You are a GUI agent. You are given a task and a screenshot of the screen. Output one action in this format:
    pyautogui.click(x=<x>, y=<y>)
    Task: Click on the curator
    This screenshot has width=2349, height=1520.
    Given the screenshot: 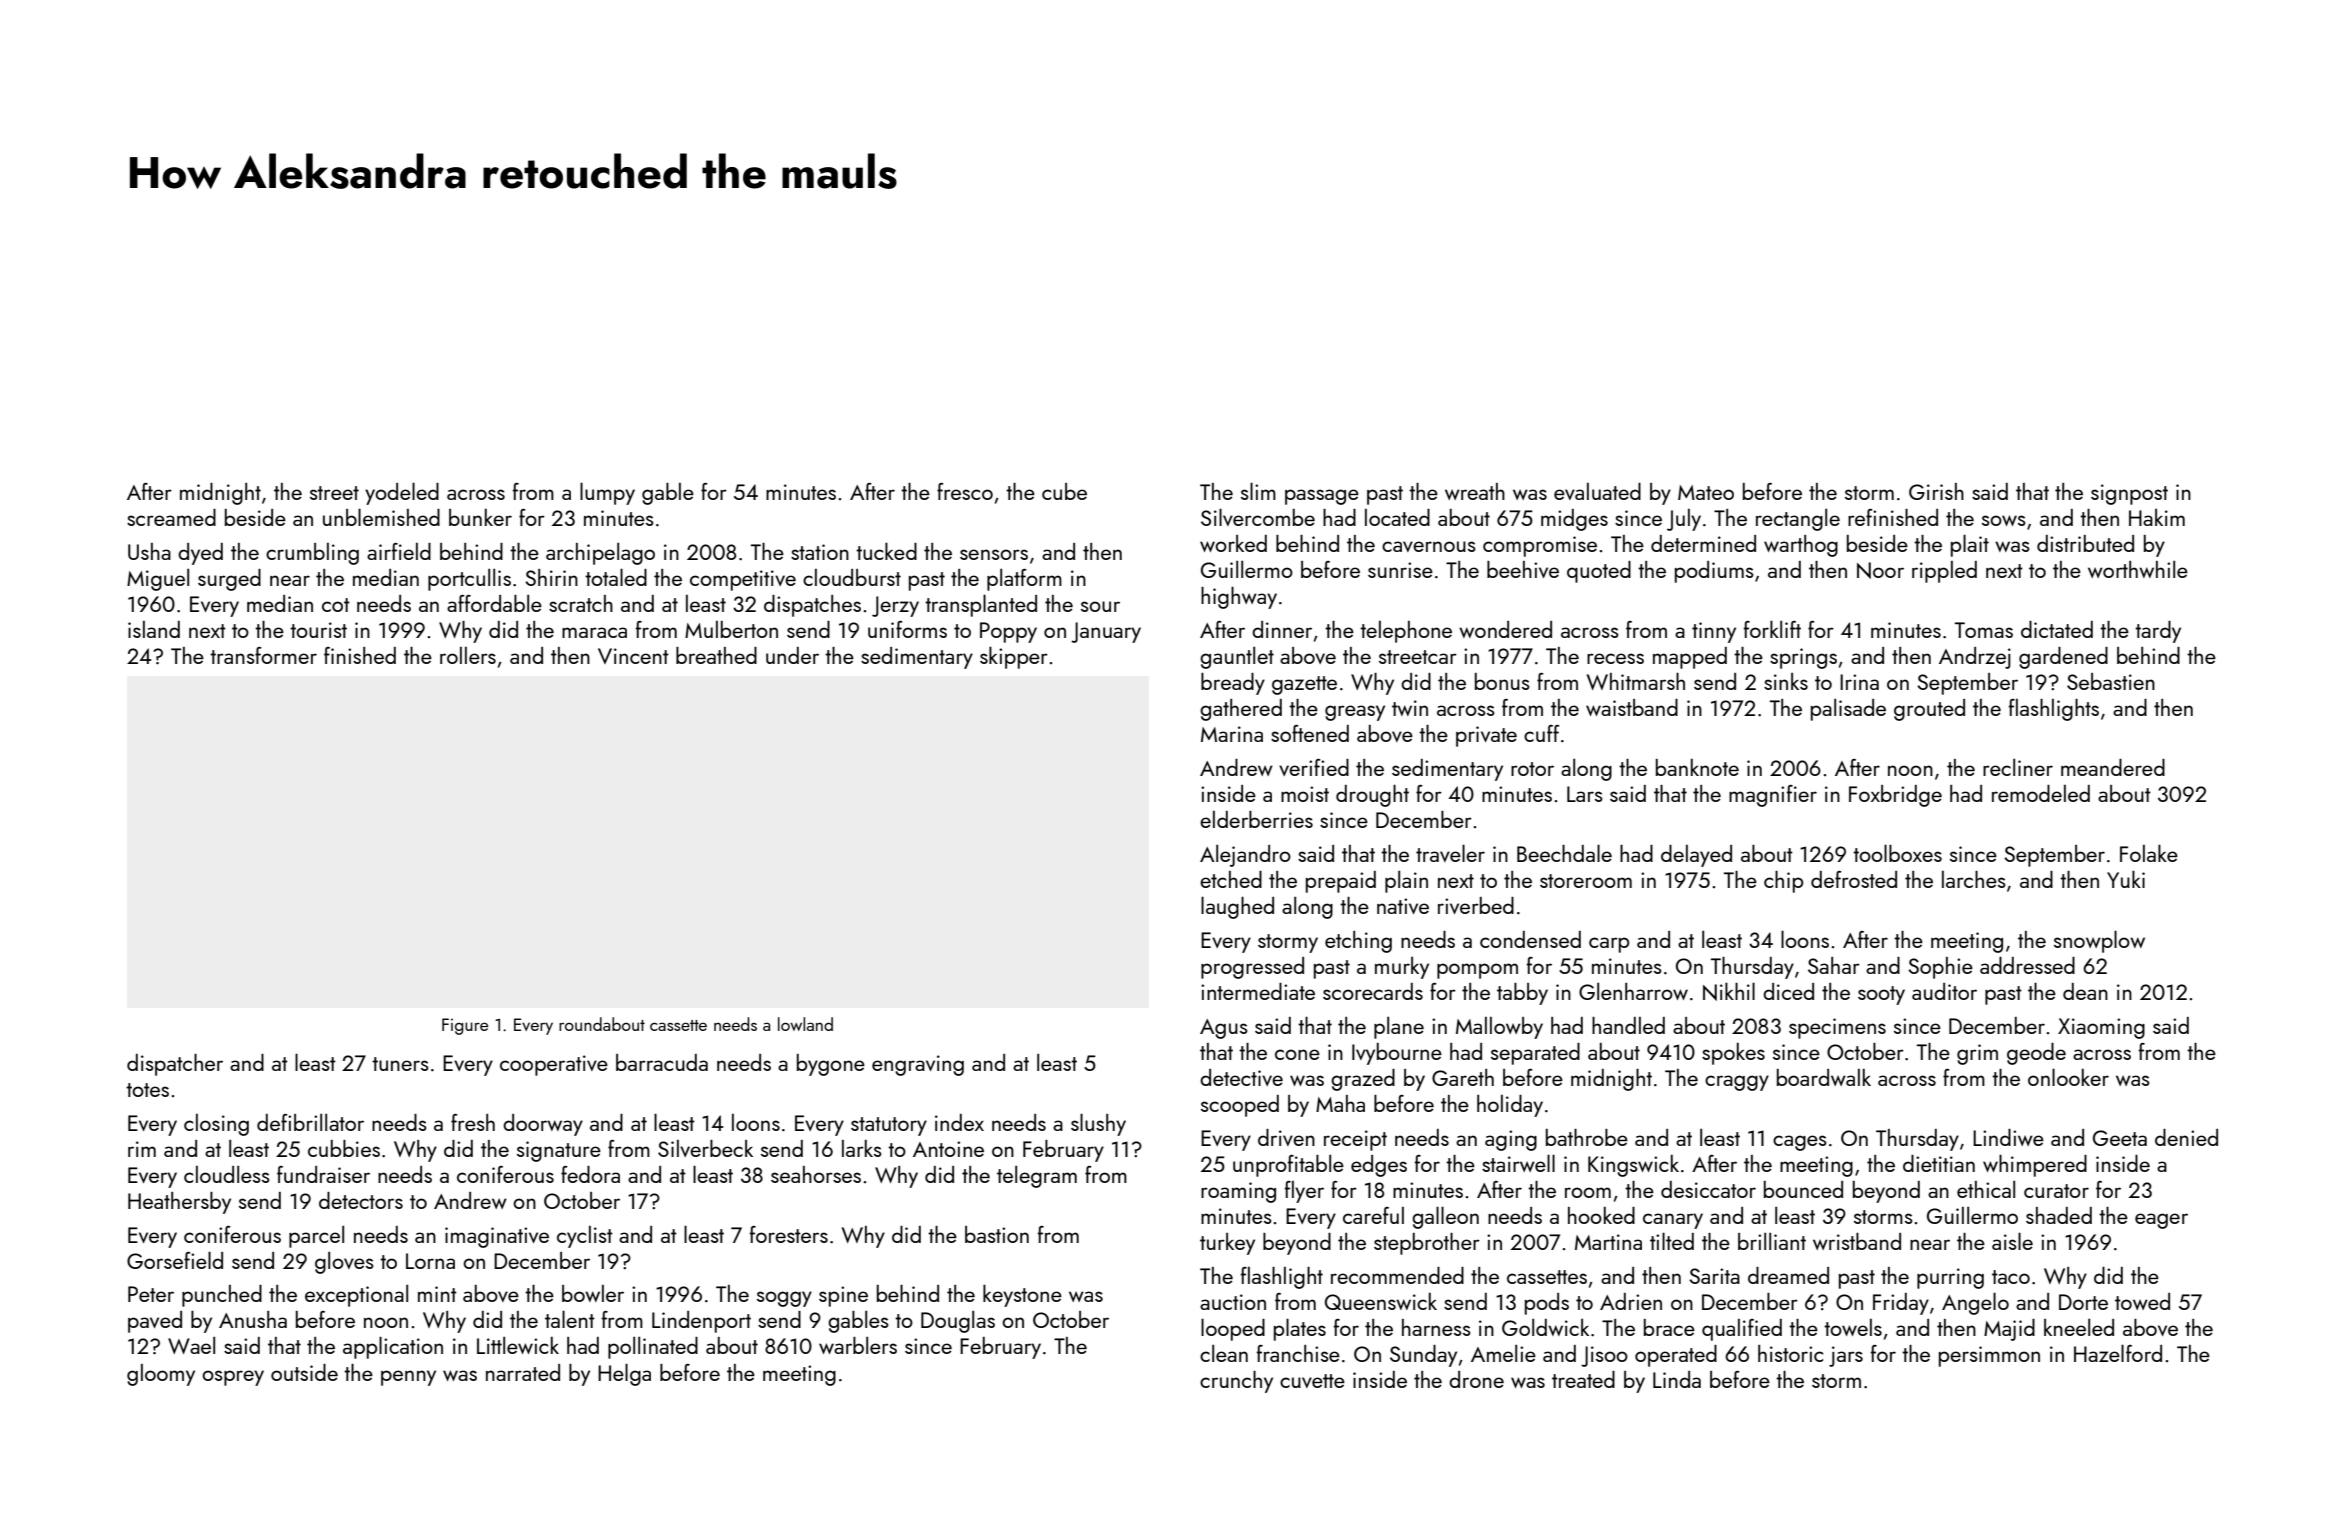 What is the action you would take?
    pyautogui.click(x=2056, y=1191)
